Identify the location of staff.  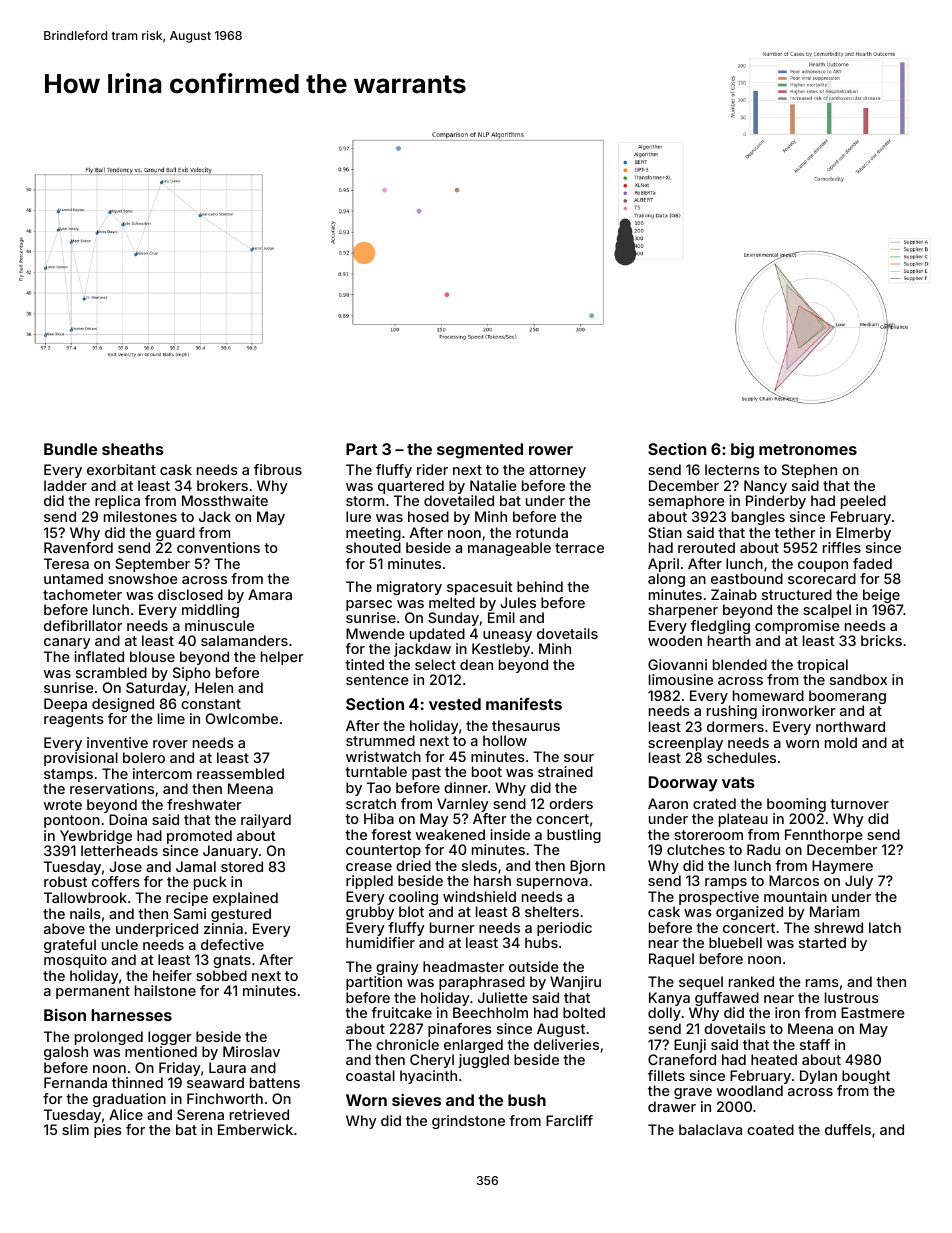
(815, 1044).
